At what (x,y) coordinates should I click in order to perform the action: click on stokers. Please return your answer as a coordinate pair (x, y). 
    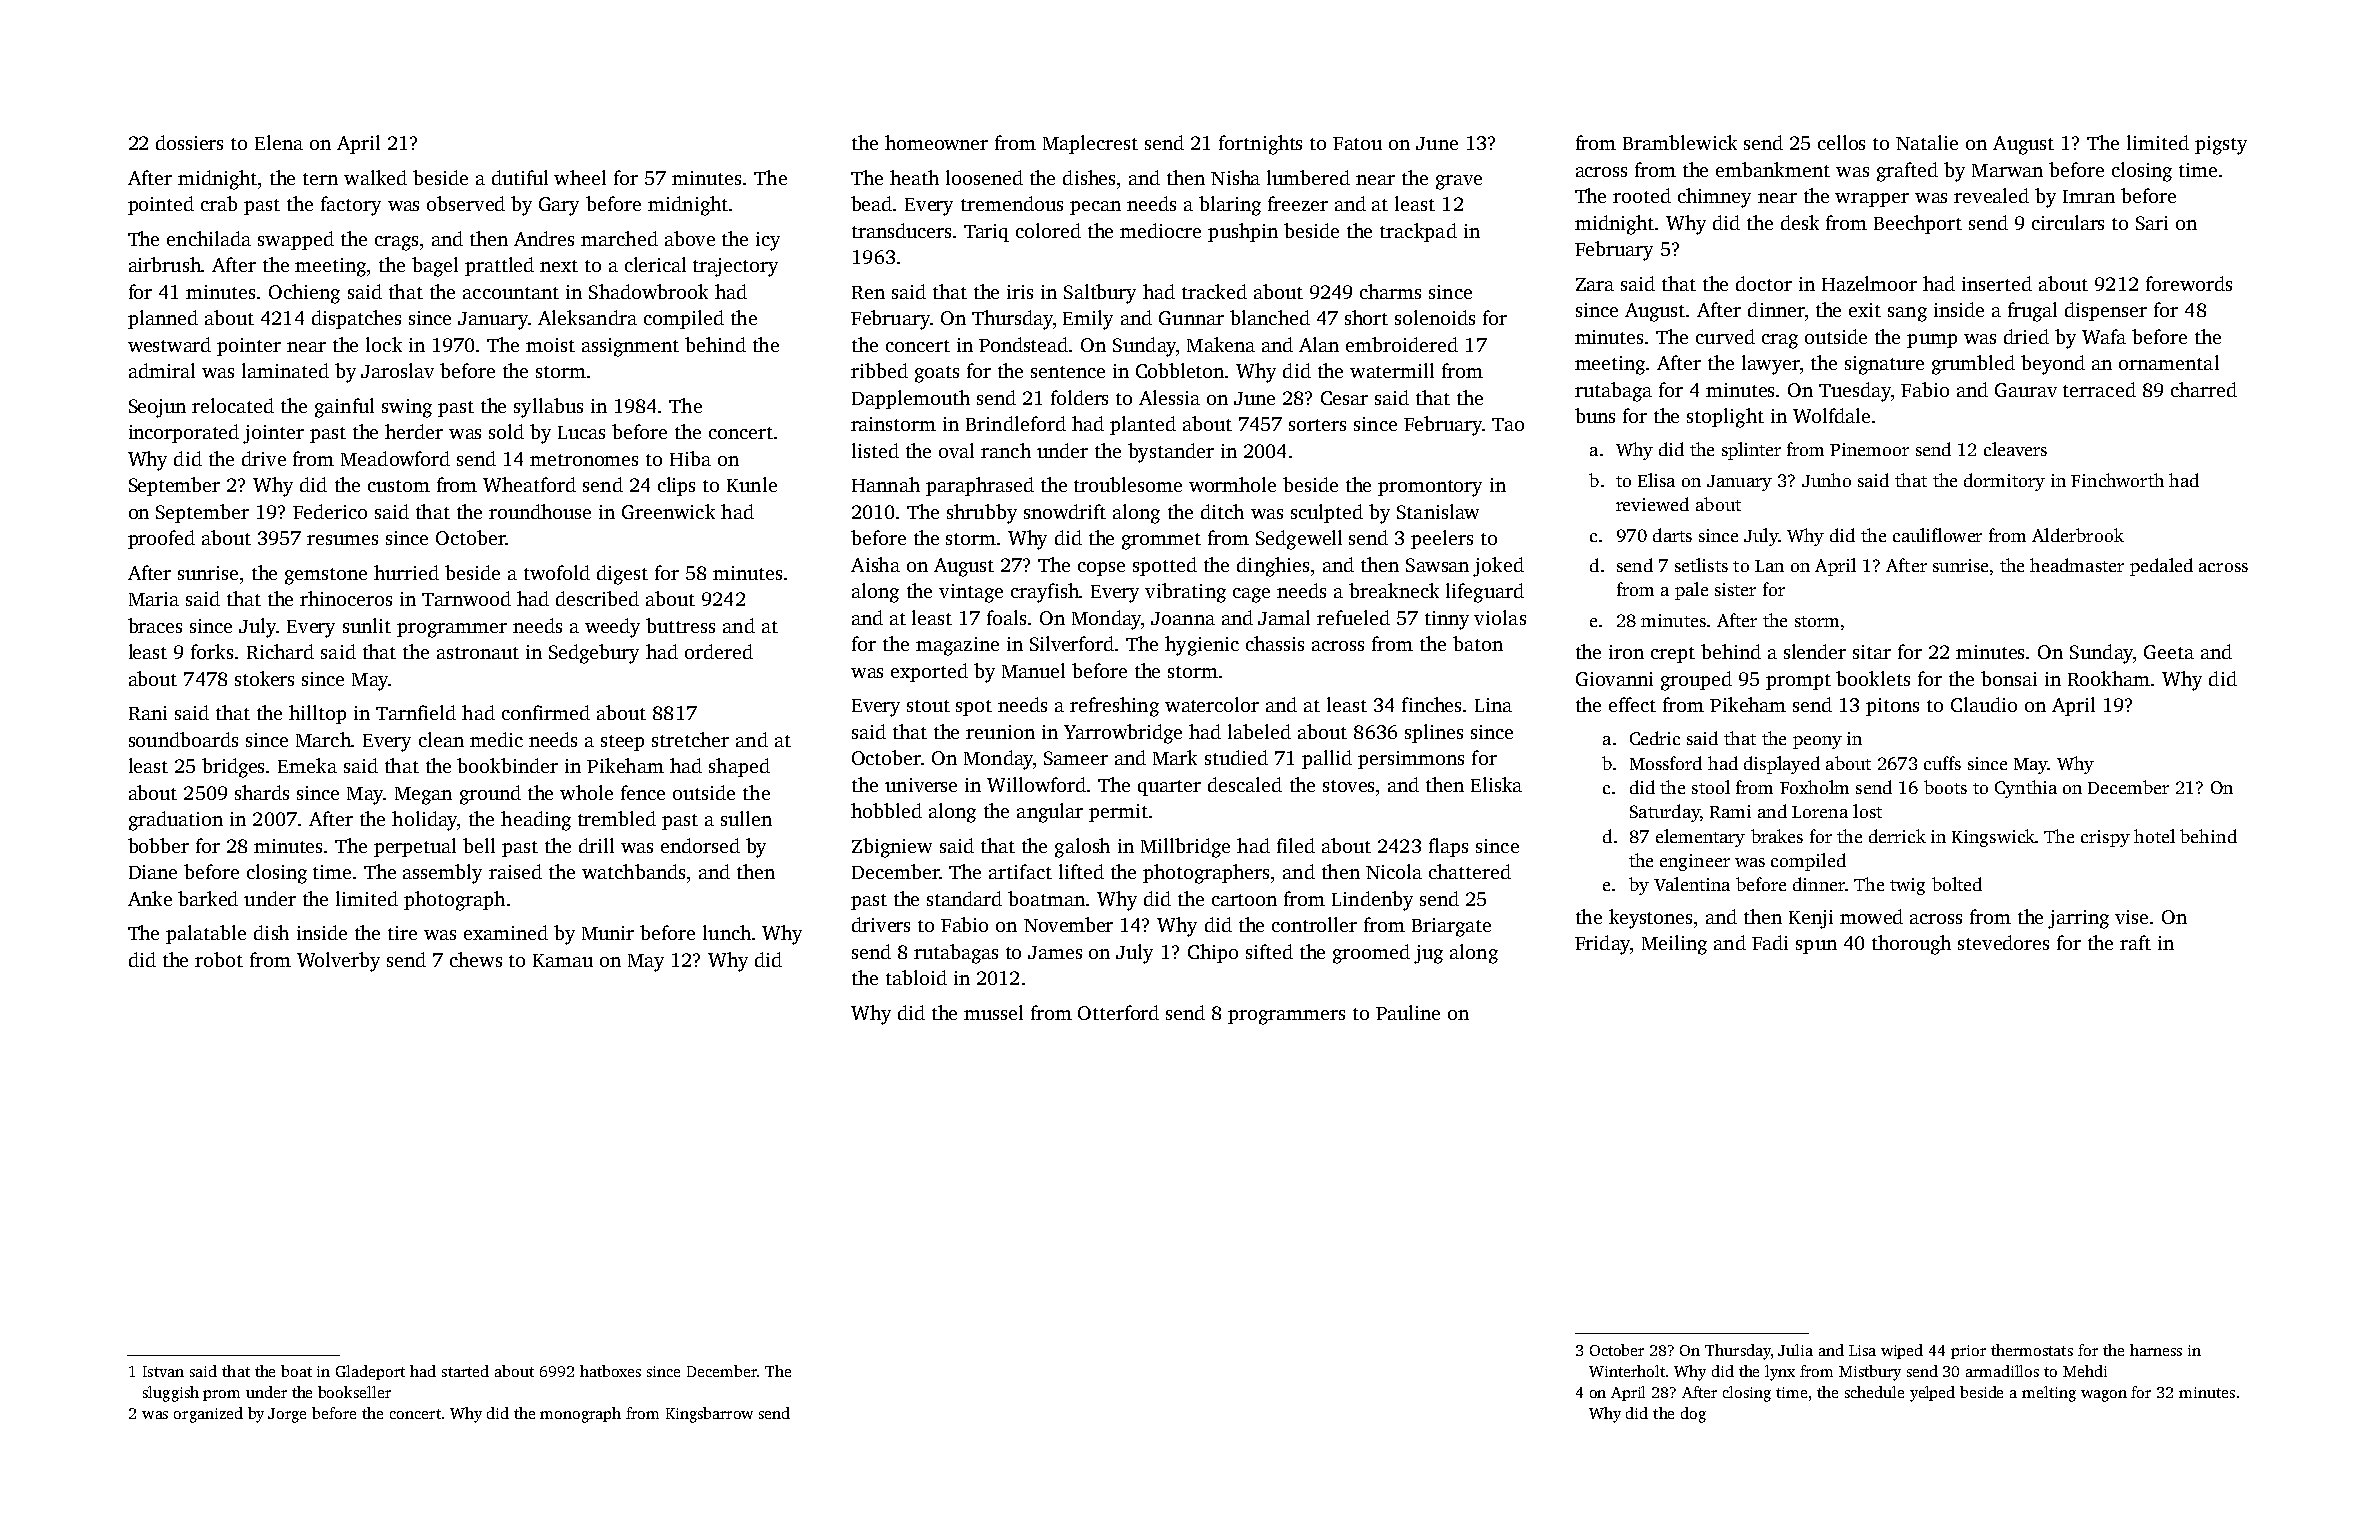
    Looking at the image, I should click on (264, 678).
